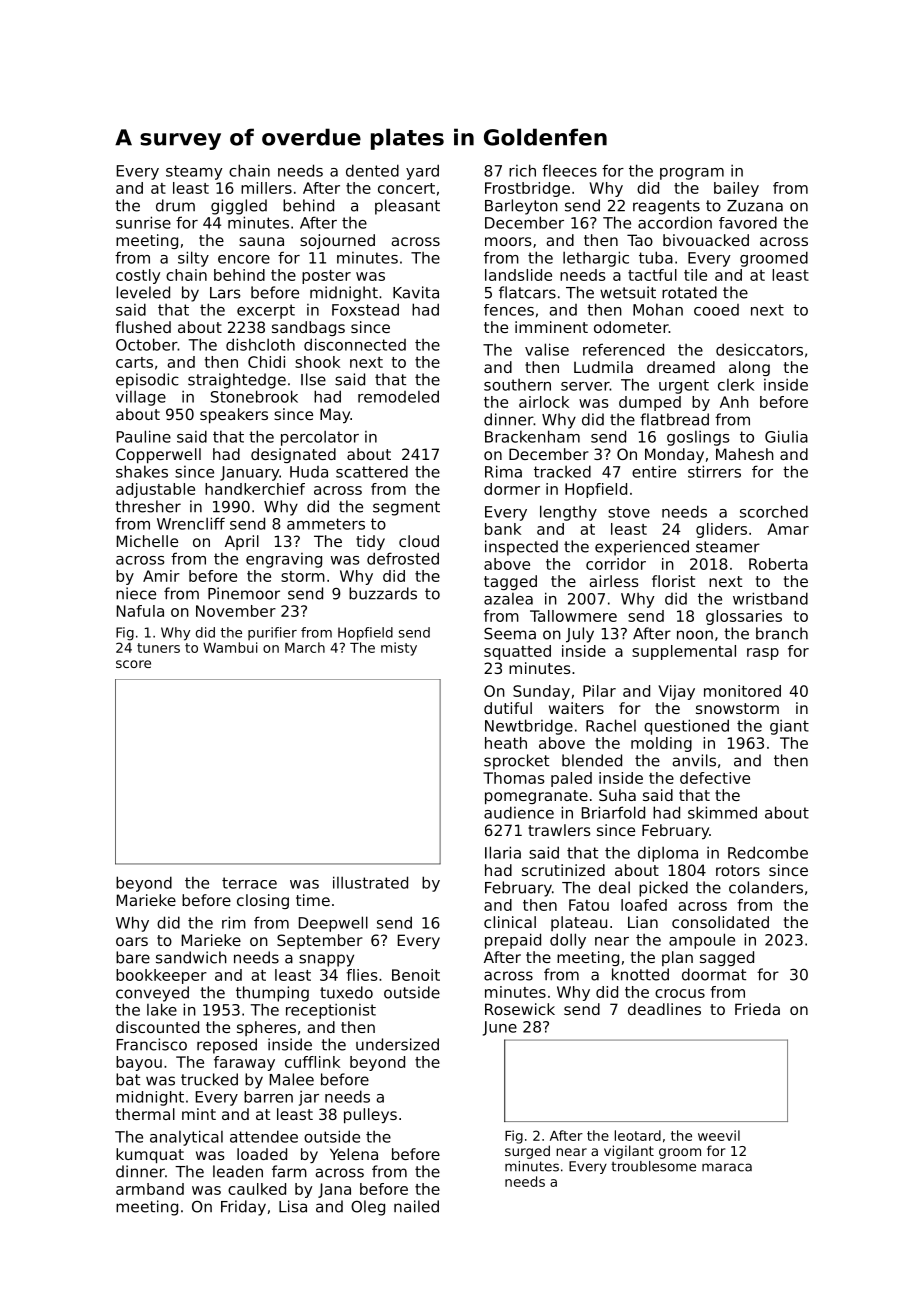 The height and width of the page is (1308, 924). I want to click on Wambui, so click(230, 647).
